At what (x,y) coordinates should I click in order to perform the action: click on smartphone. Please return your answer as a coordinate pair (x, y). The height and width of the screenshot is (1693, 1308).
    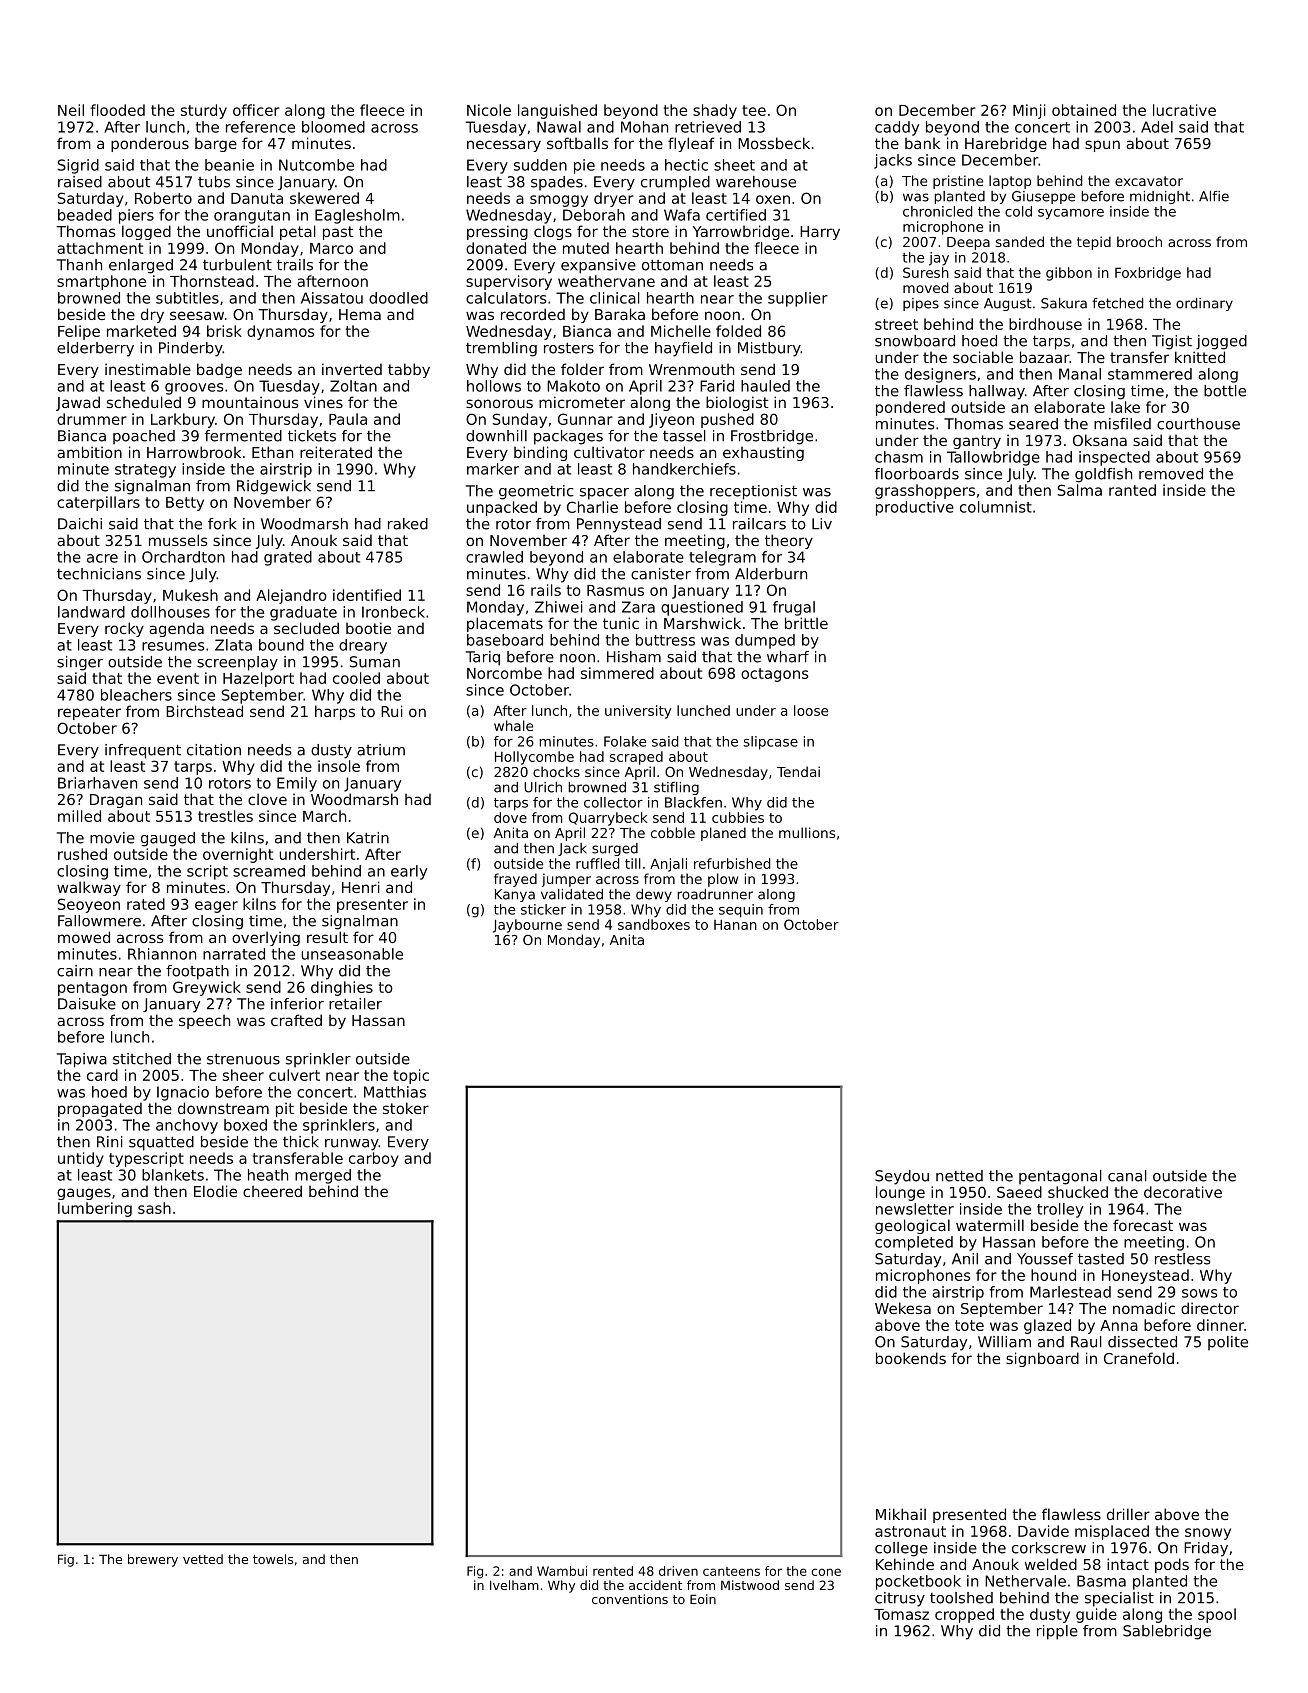
    Looking at the image, I should click on (101, 282).
